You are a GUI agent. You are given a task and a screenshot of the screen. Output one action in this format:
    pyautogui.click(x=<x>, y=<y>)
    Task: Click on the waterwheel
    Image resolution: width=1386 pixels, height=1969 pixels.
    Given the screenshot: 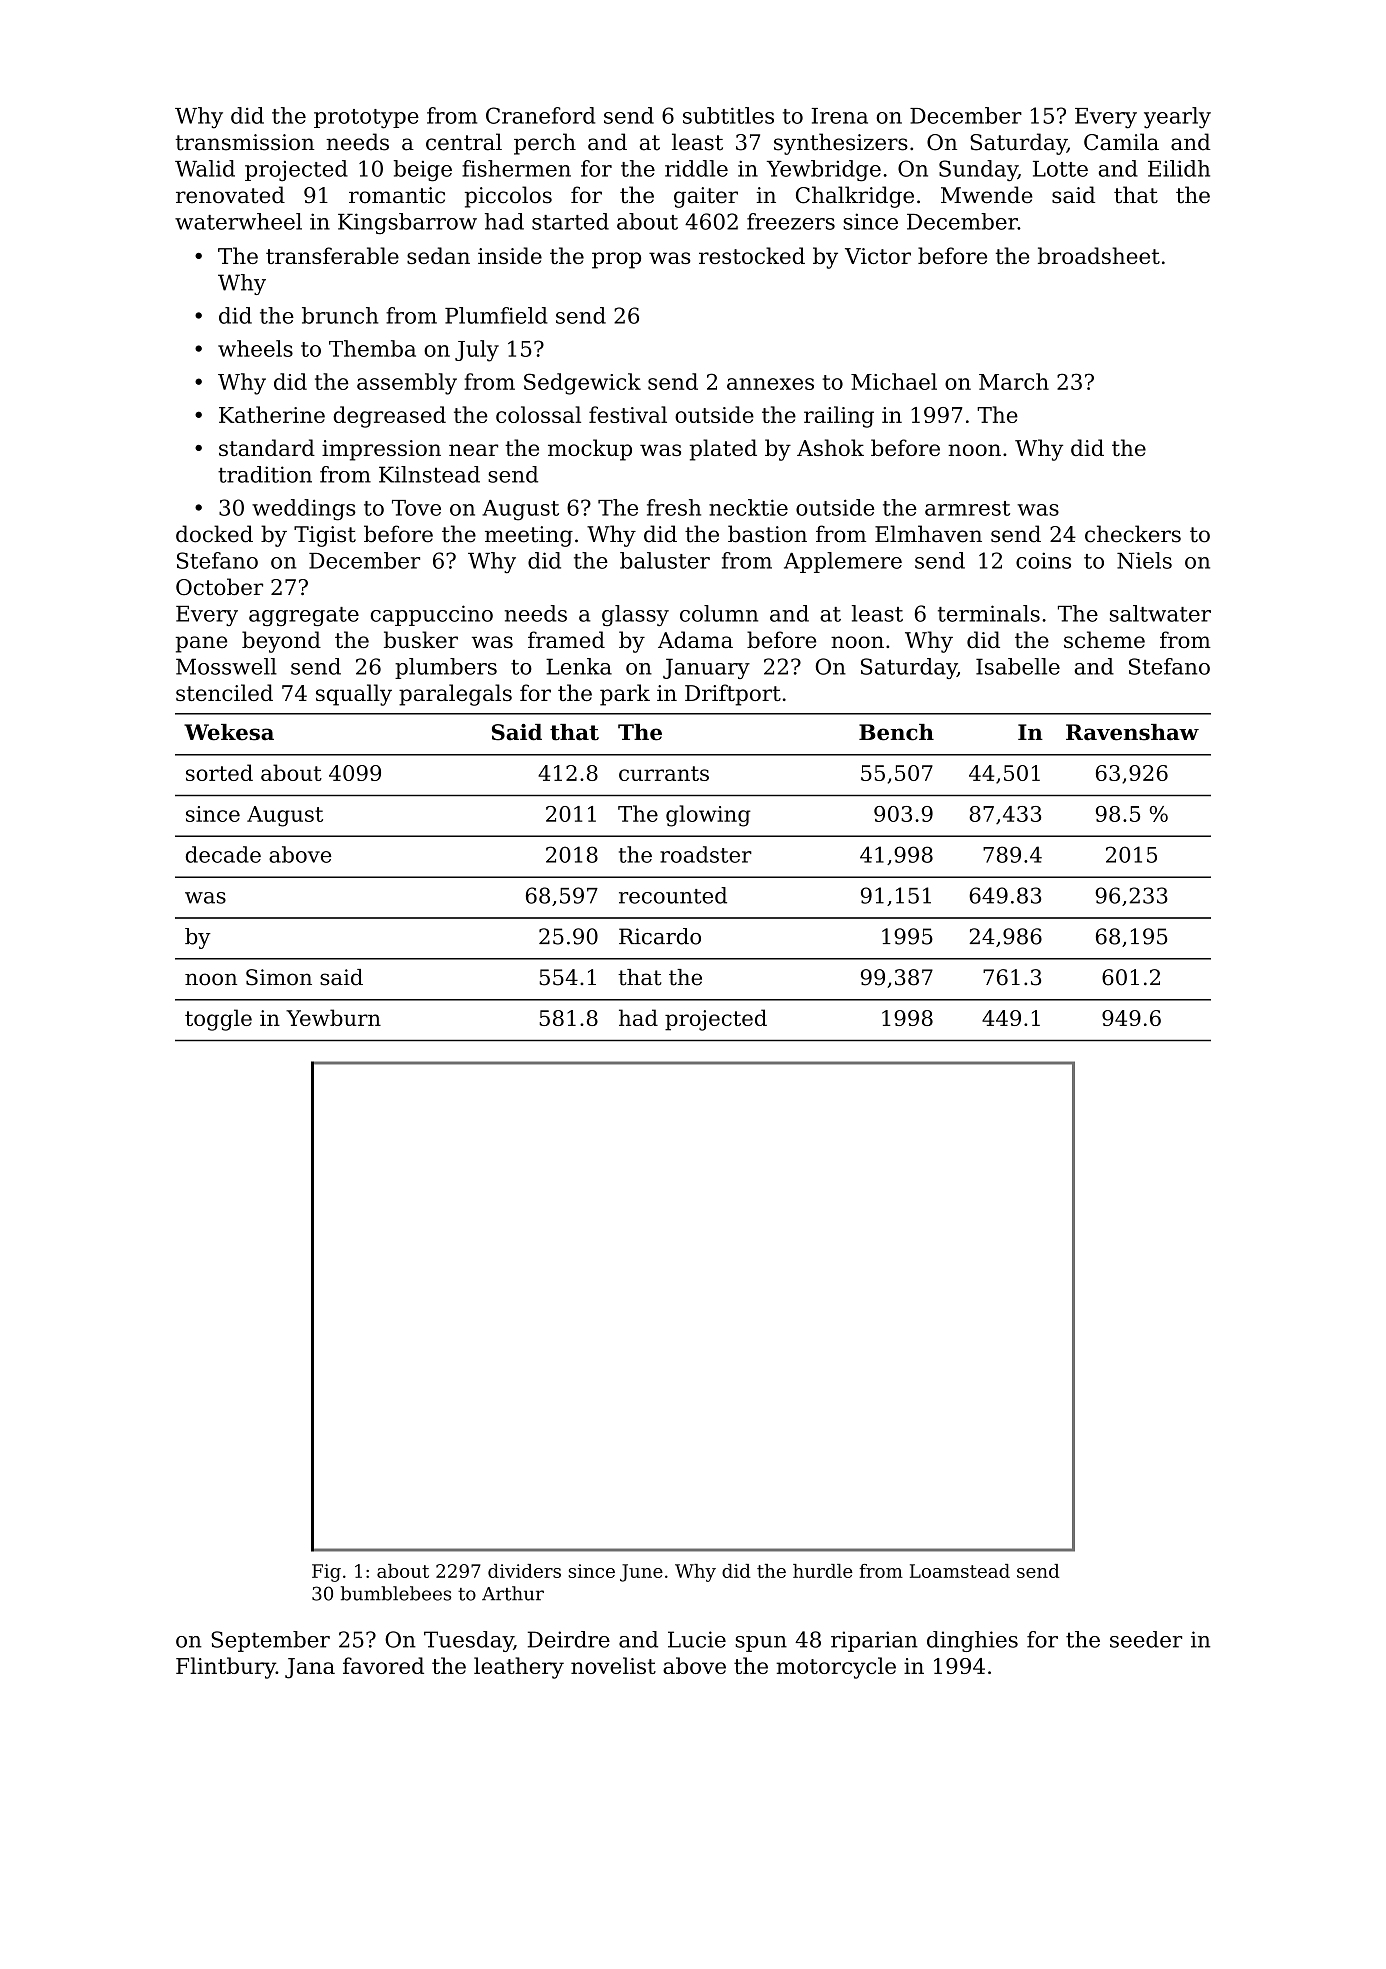 What is the action you would take?
    pyautogui.click(x=238, y=221)
